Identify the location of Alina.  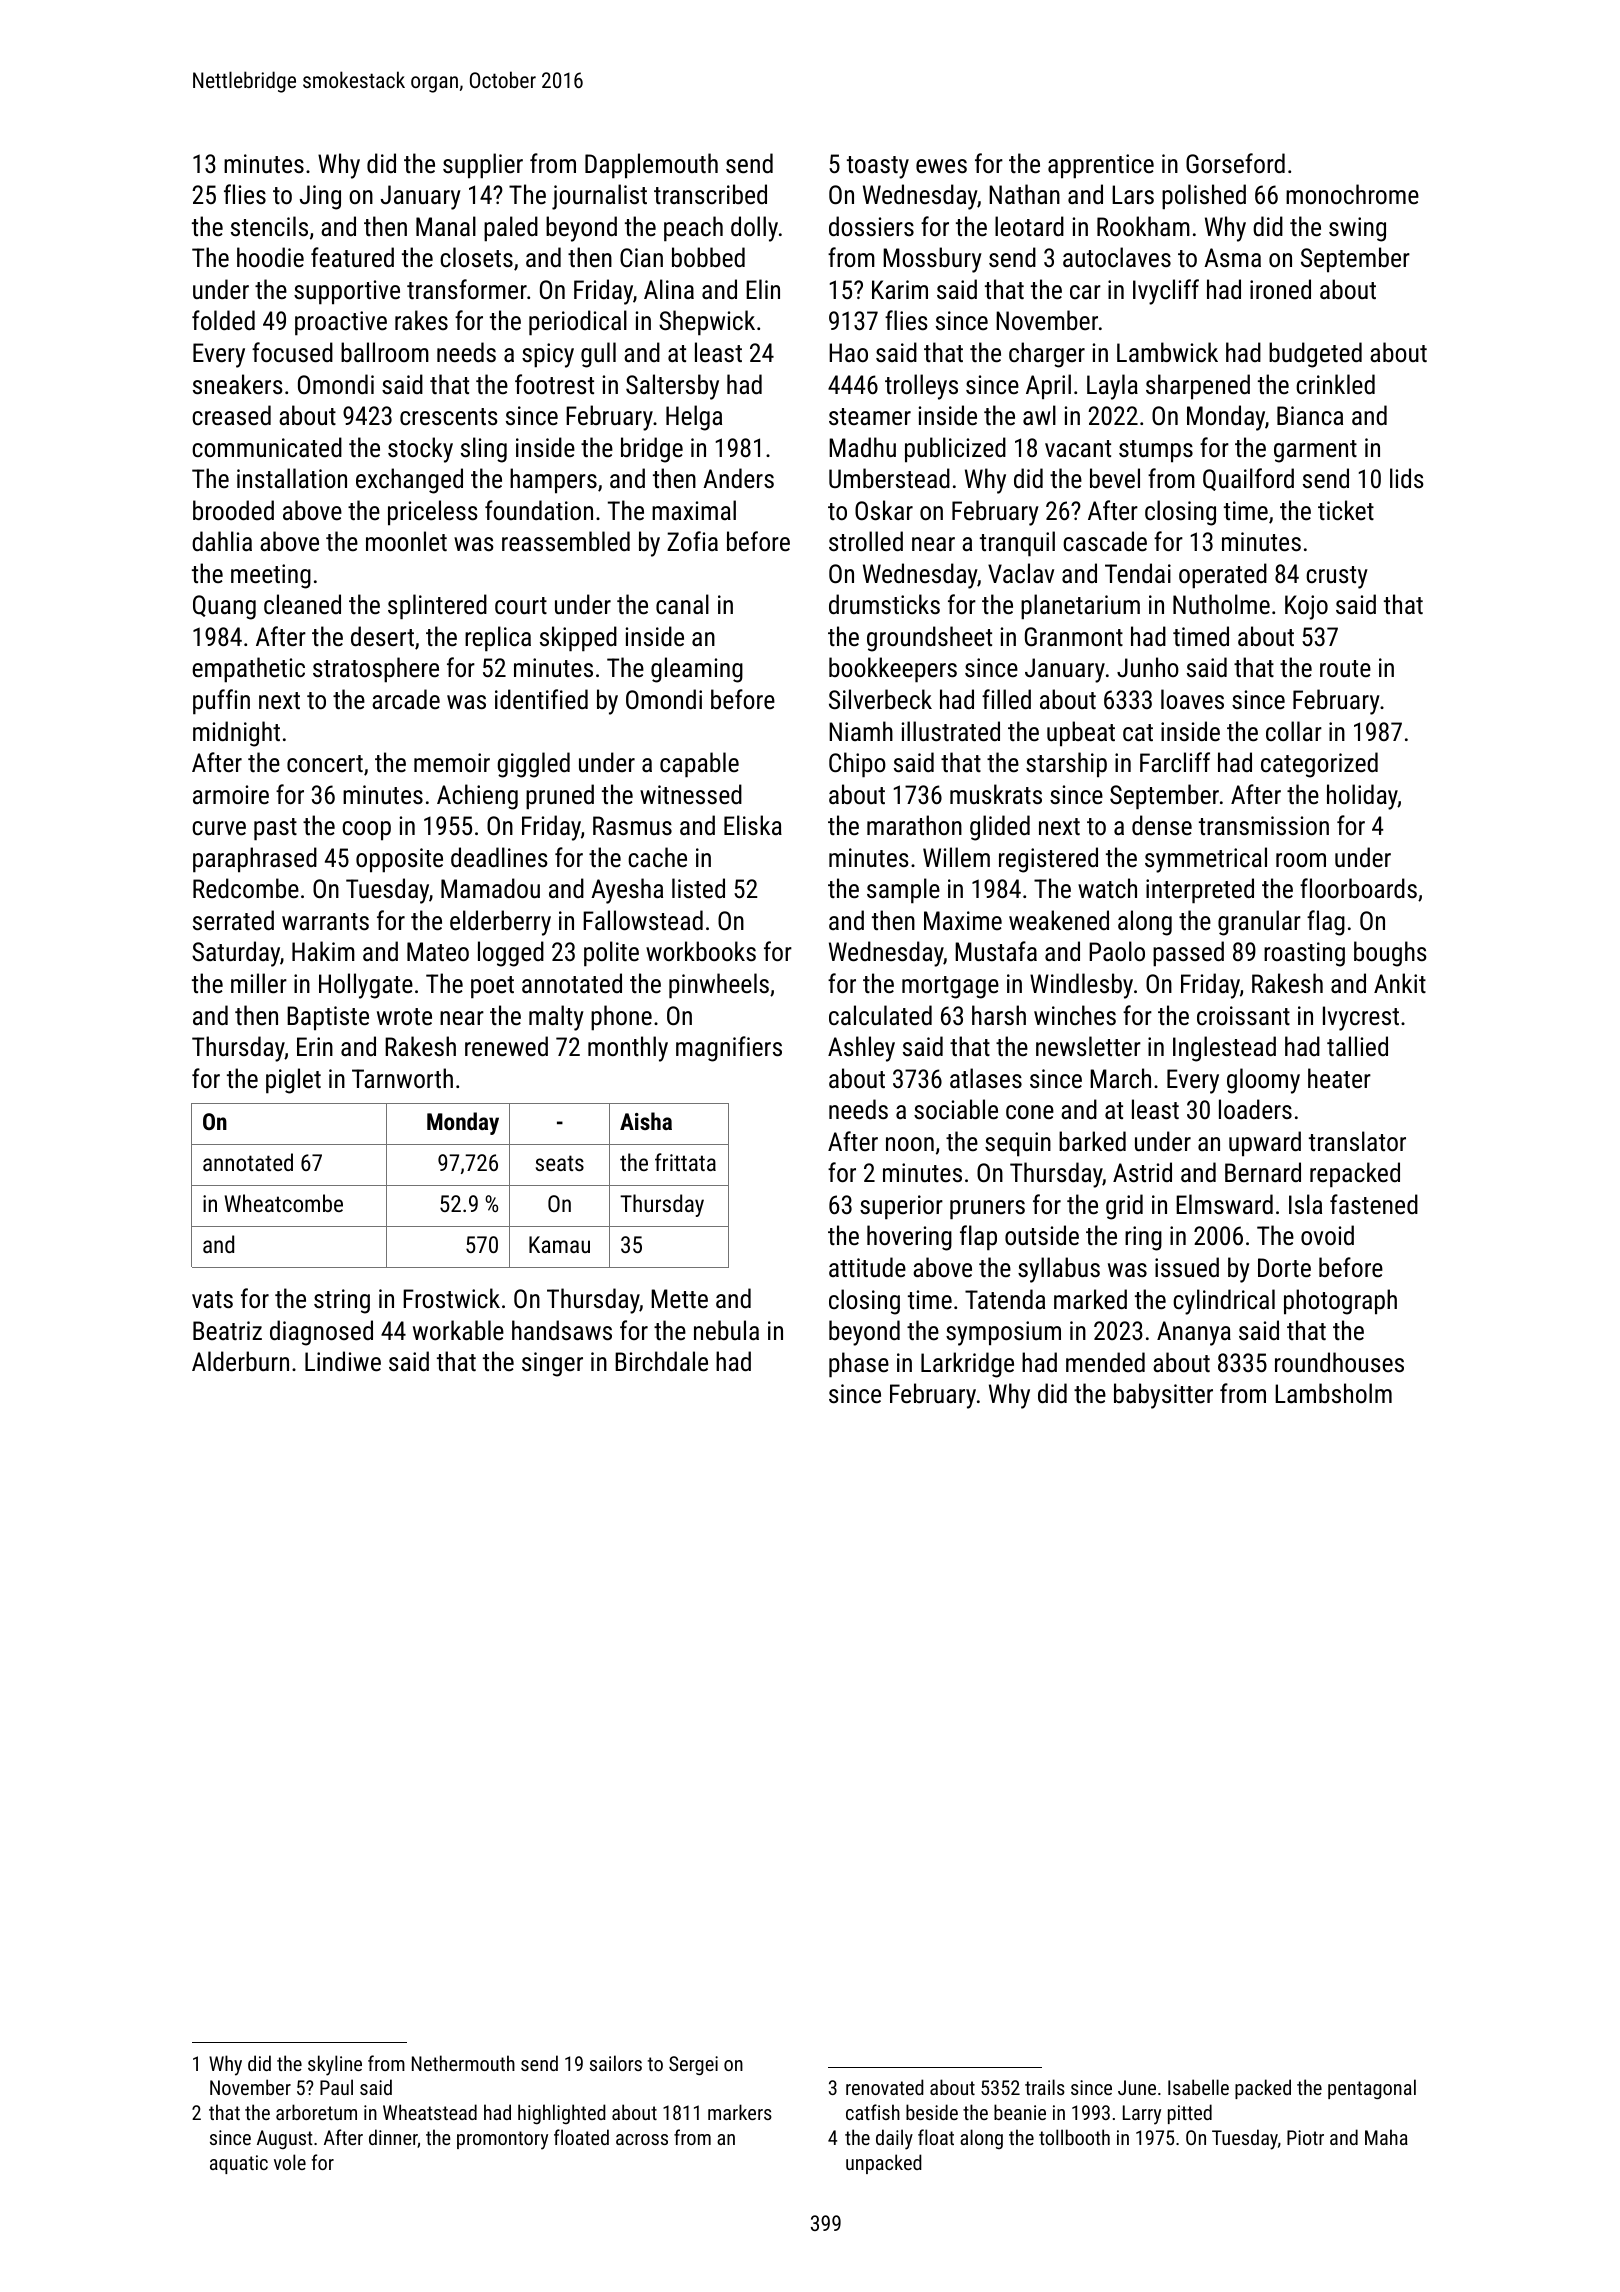
(669, 289).
